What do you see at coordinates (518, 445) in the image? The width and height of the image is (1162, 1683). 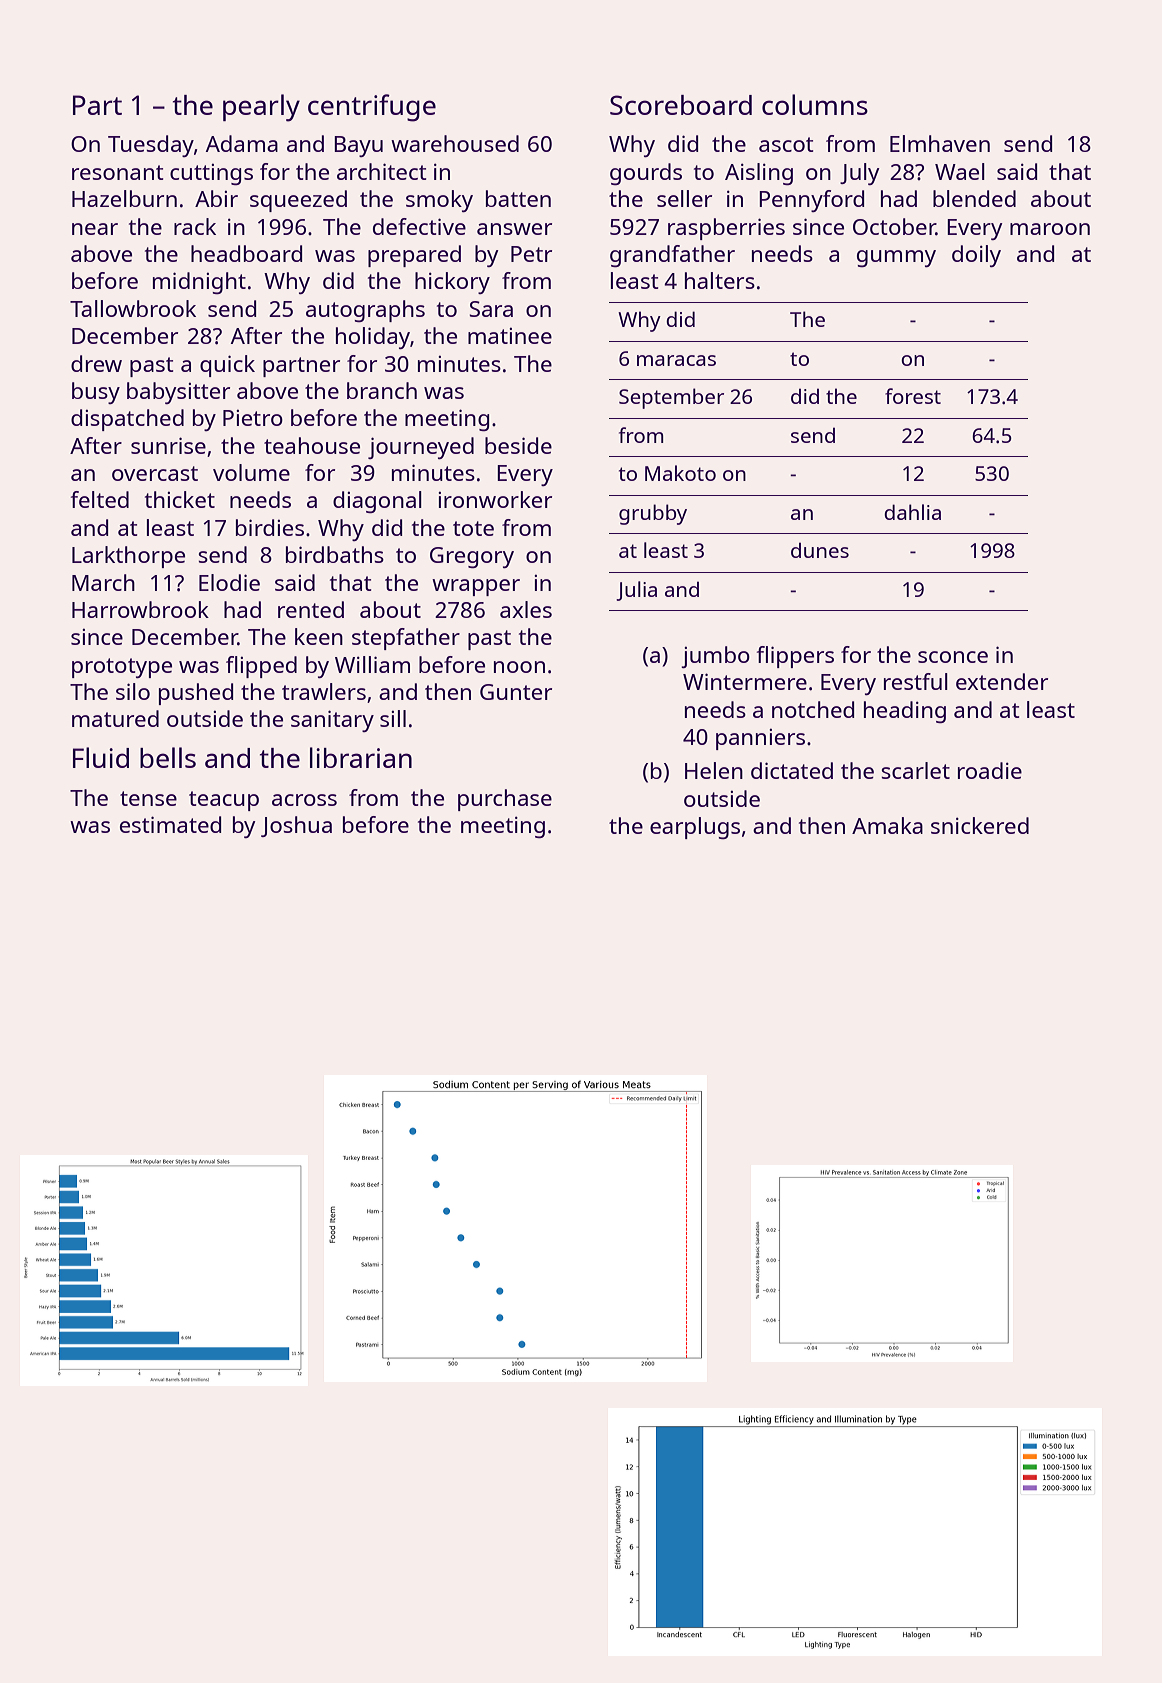 I see `beside` at bounding box center [518, 445].
